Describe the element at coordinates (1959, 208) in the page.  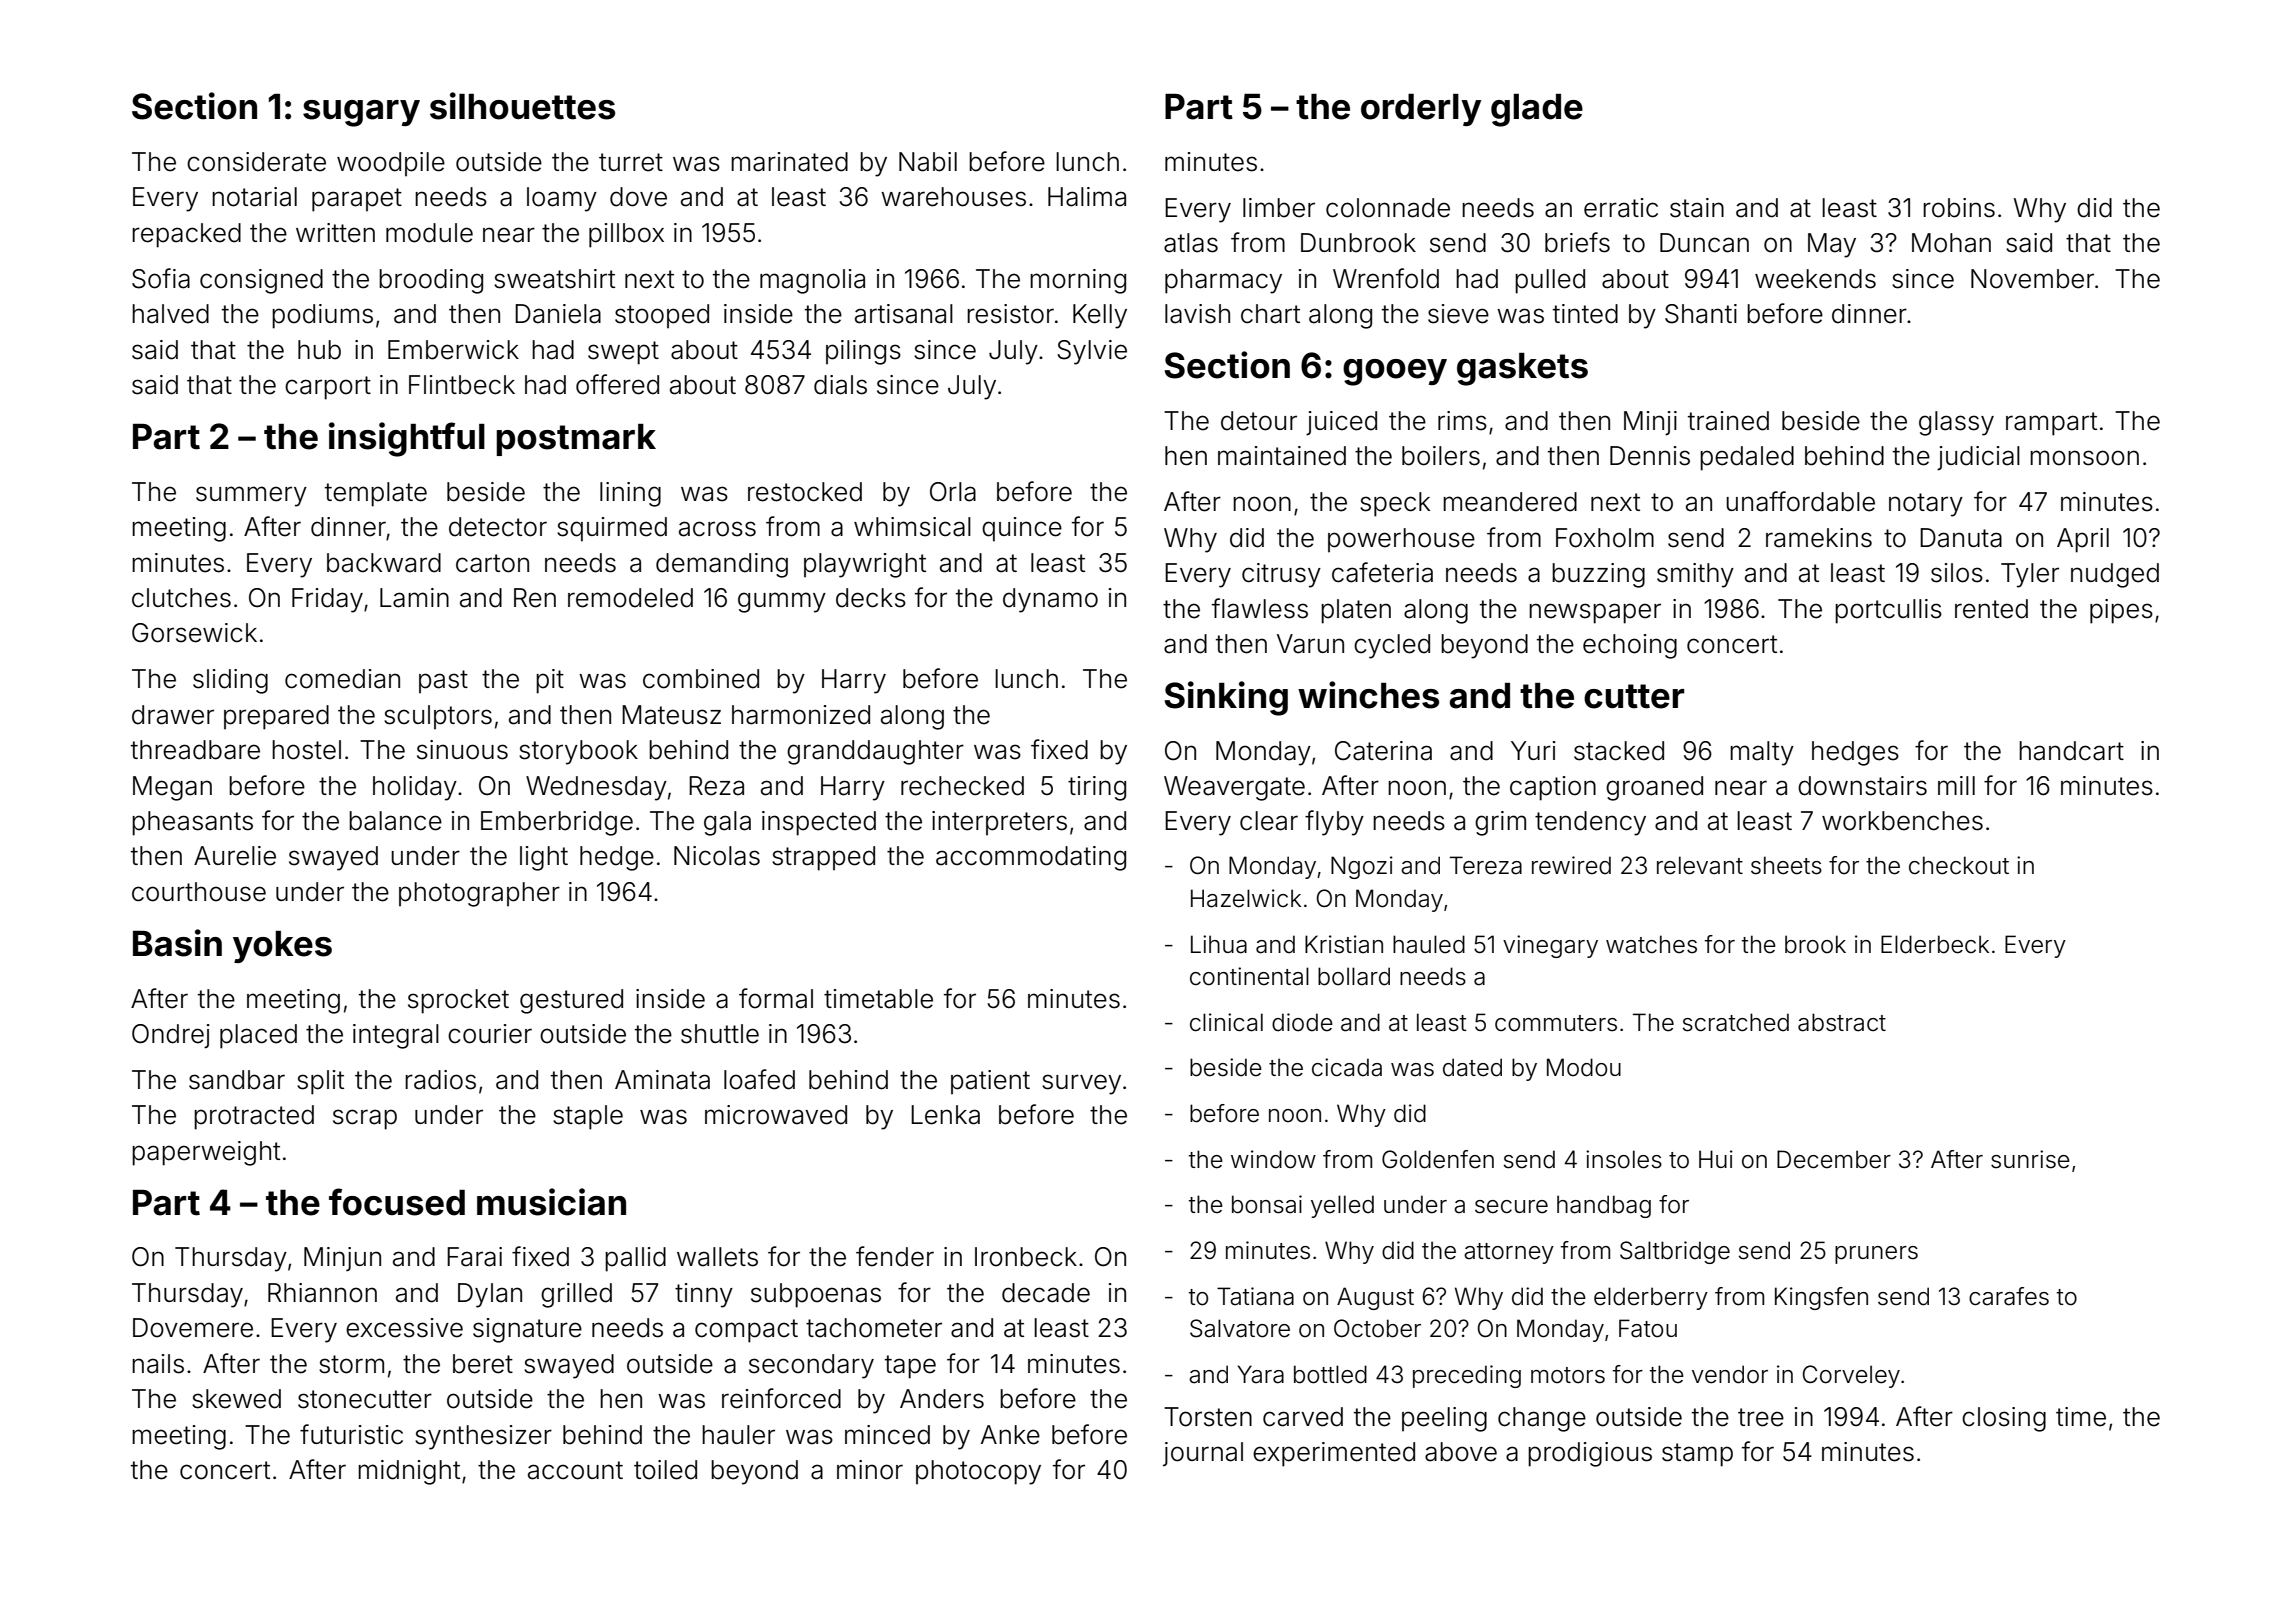
I see `robins` at that location.
